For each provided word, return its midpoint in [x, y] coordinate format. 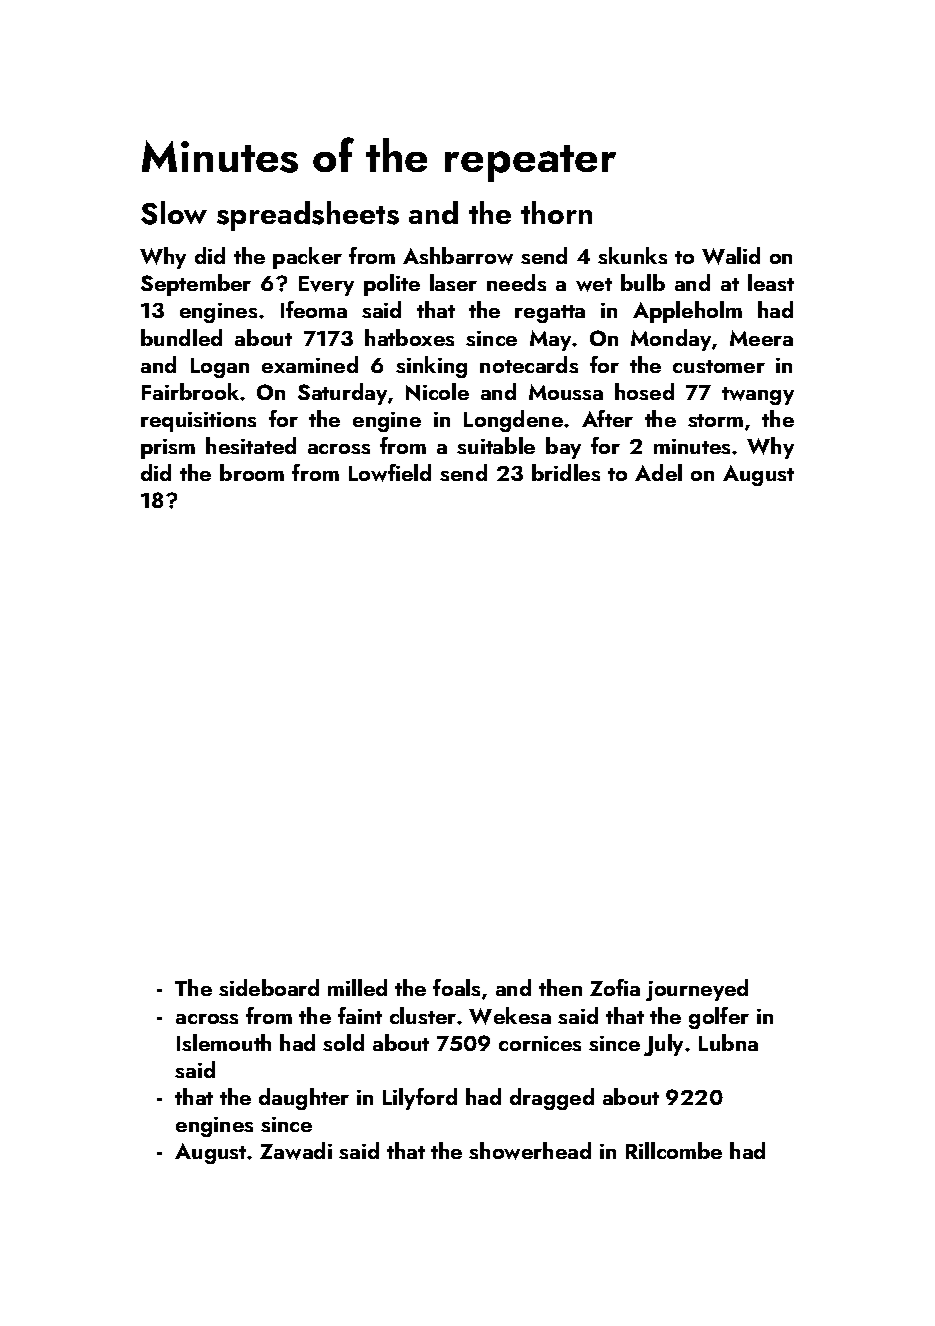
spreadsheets [308, 216]
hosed [644, 391]
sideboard [269, 987]
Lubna [728, 1042]
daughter [304, 1099]
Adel [658, 472]
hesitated [251, 445]
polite [392, 285]
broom [252, 472]
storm [715, 420]
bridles [566, 472]
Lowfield [390, 473]
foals [456, 987]
